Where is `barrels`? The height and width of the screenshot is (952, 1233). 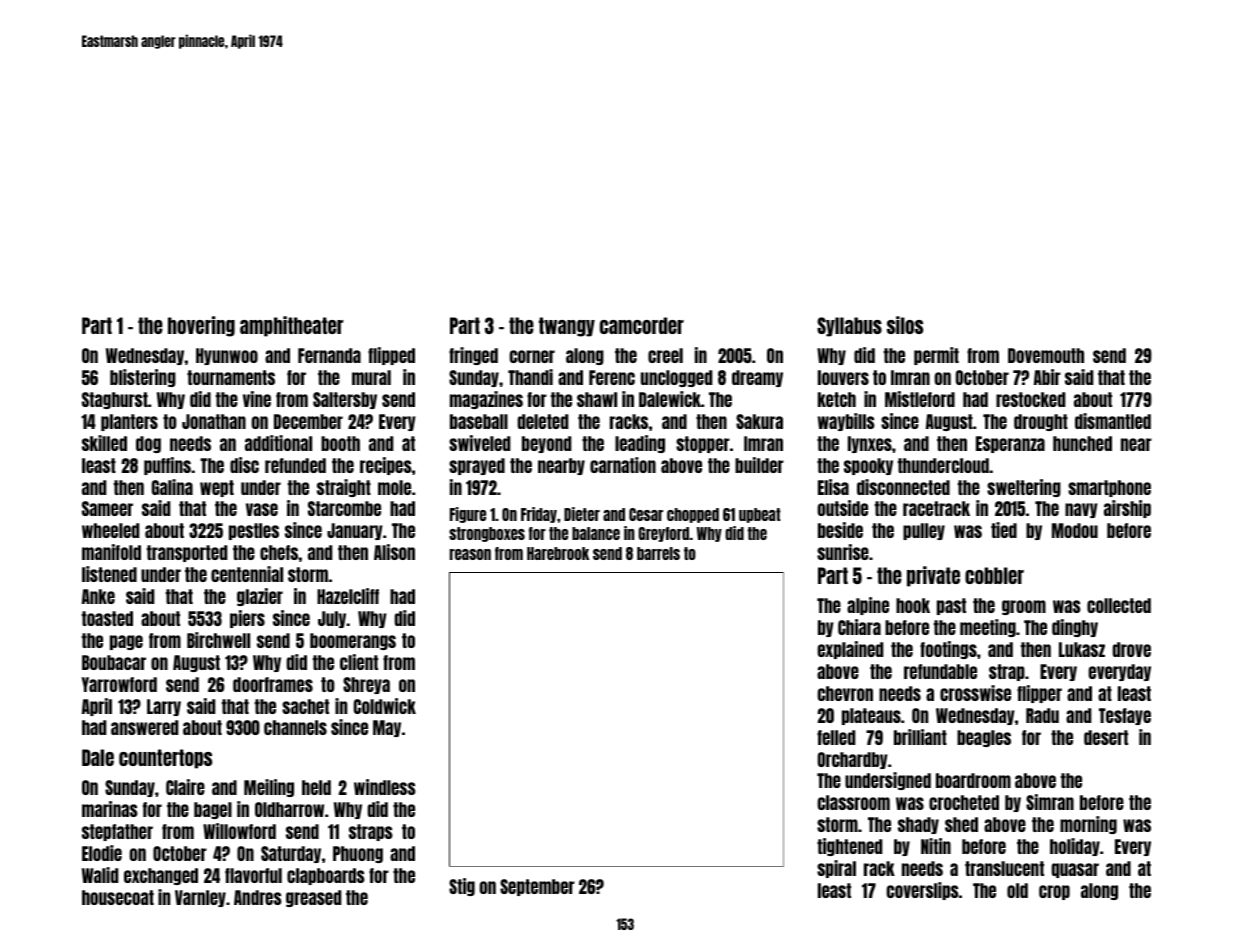 barrels is located at coordinates (658, 553).
